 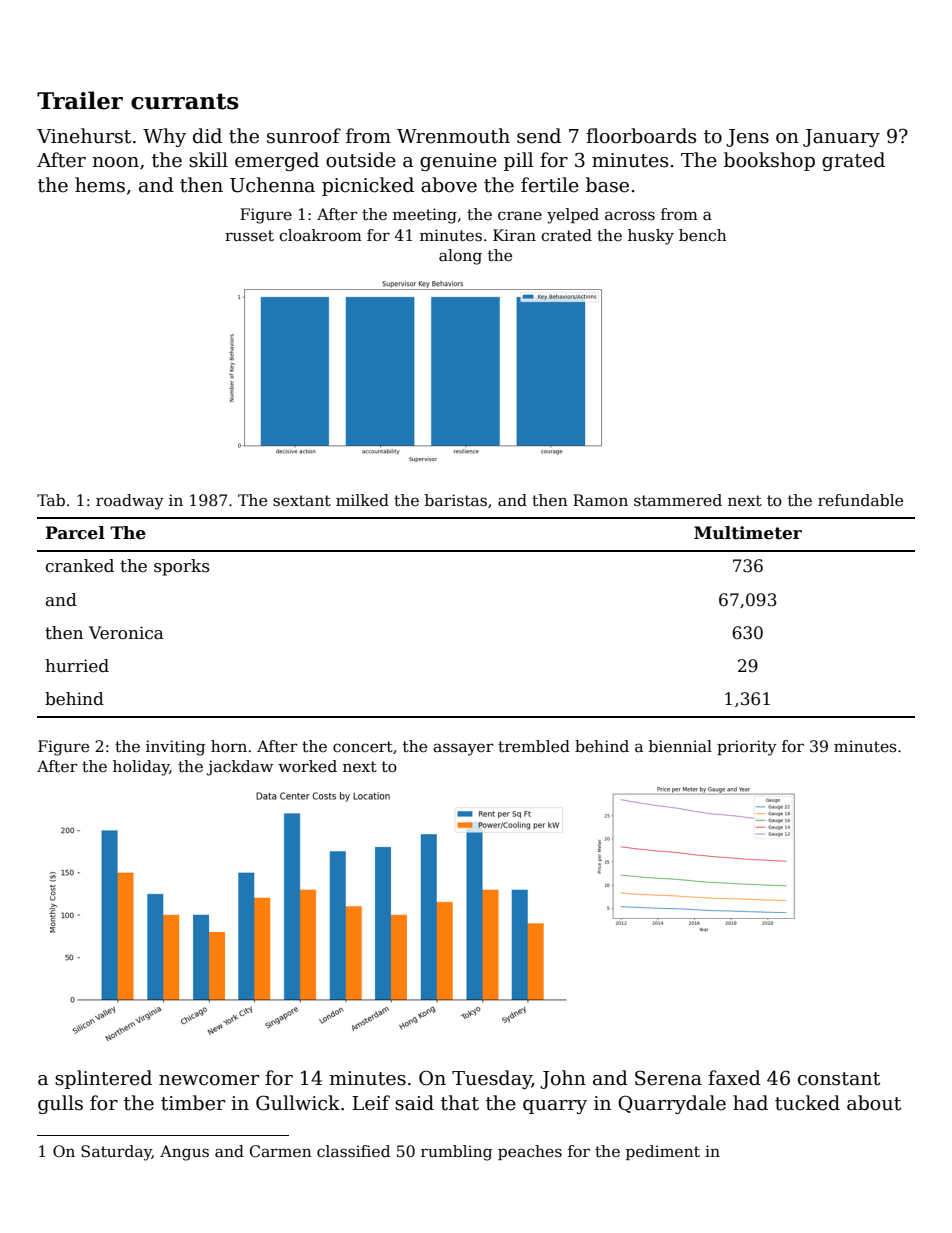 I want to click on grated, so click(x=853, y=161).
